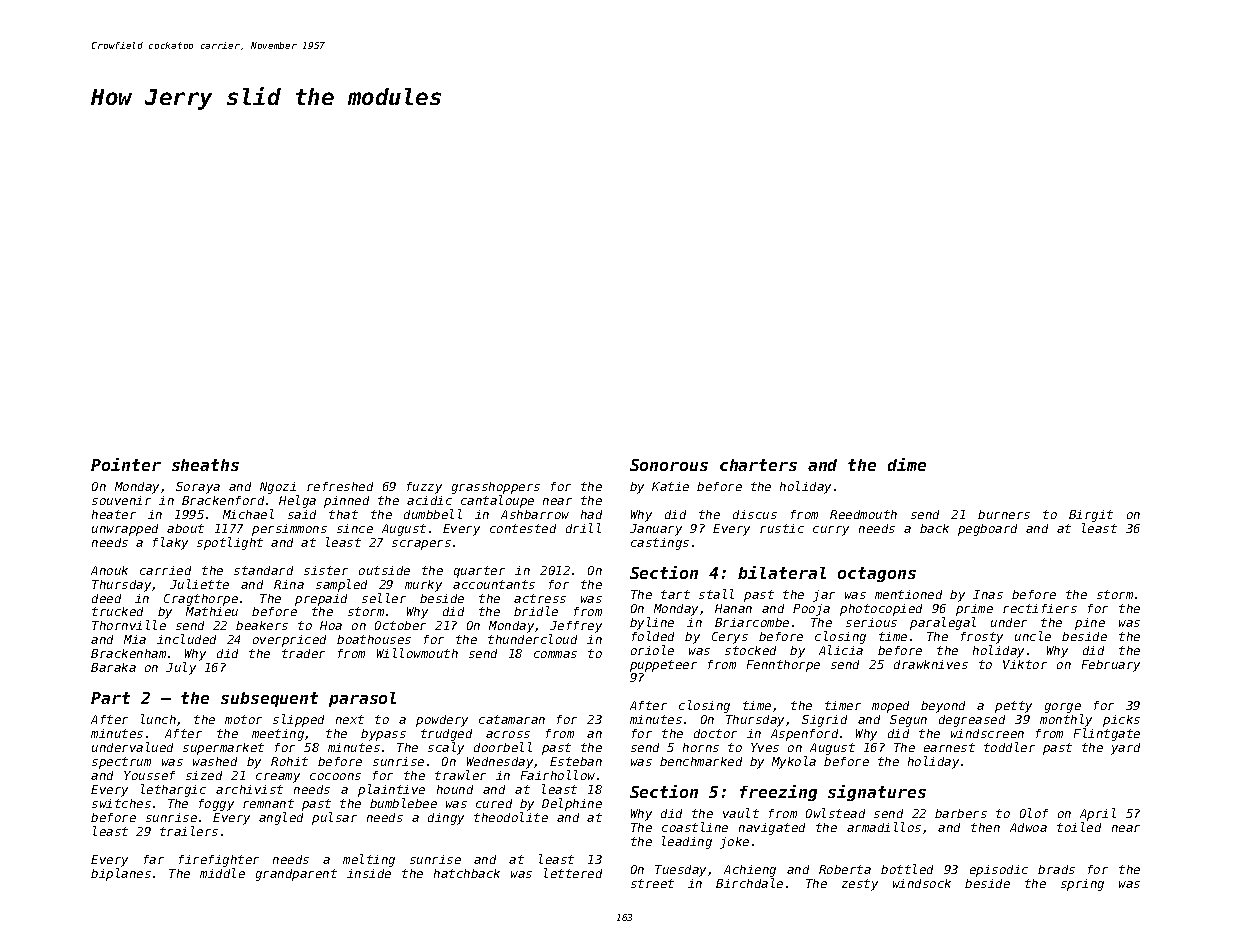  Describe the element at coordinates (733, 608) in the screenshot. I see `Hanan` at that location.
